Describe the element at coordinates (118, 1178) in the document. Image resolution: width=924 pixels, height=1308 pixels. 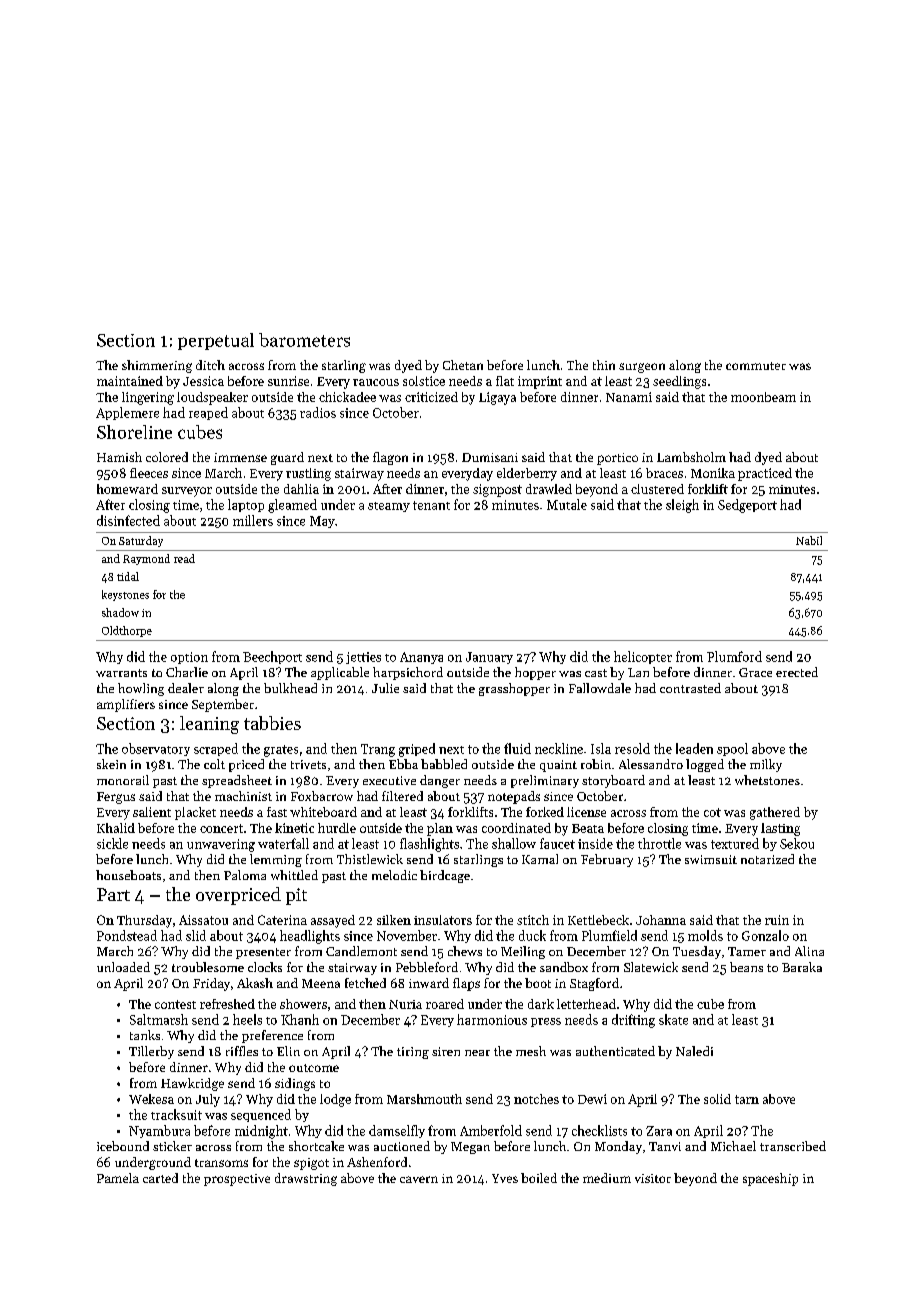
I see `Pamela` at that location.
